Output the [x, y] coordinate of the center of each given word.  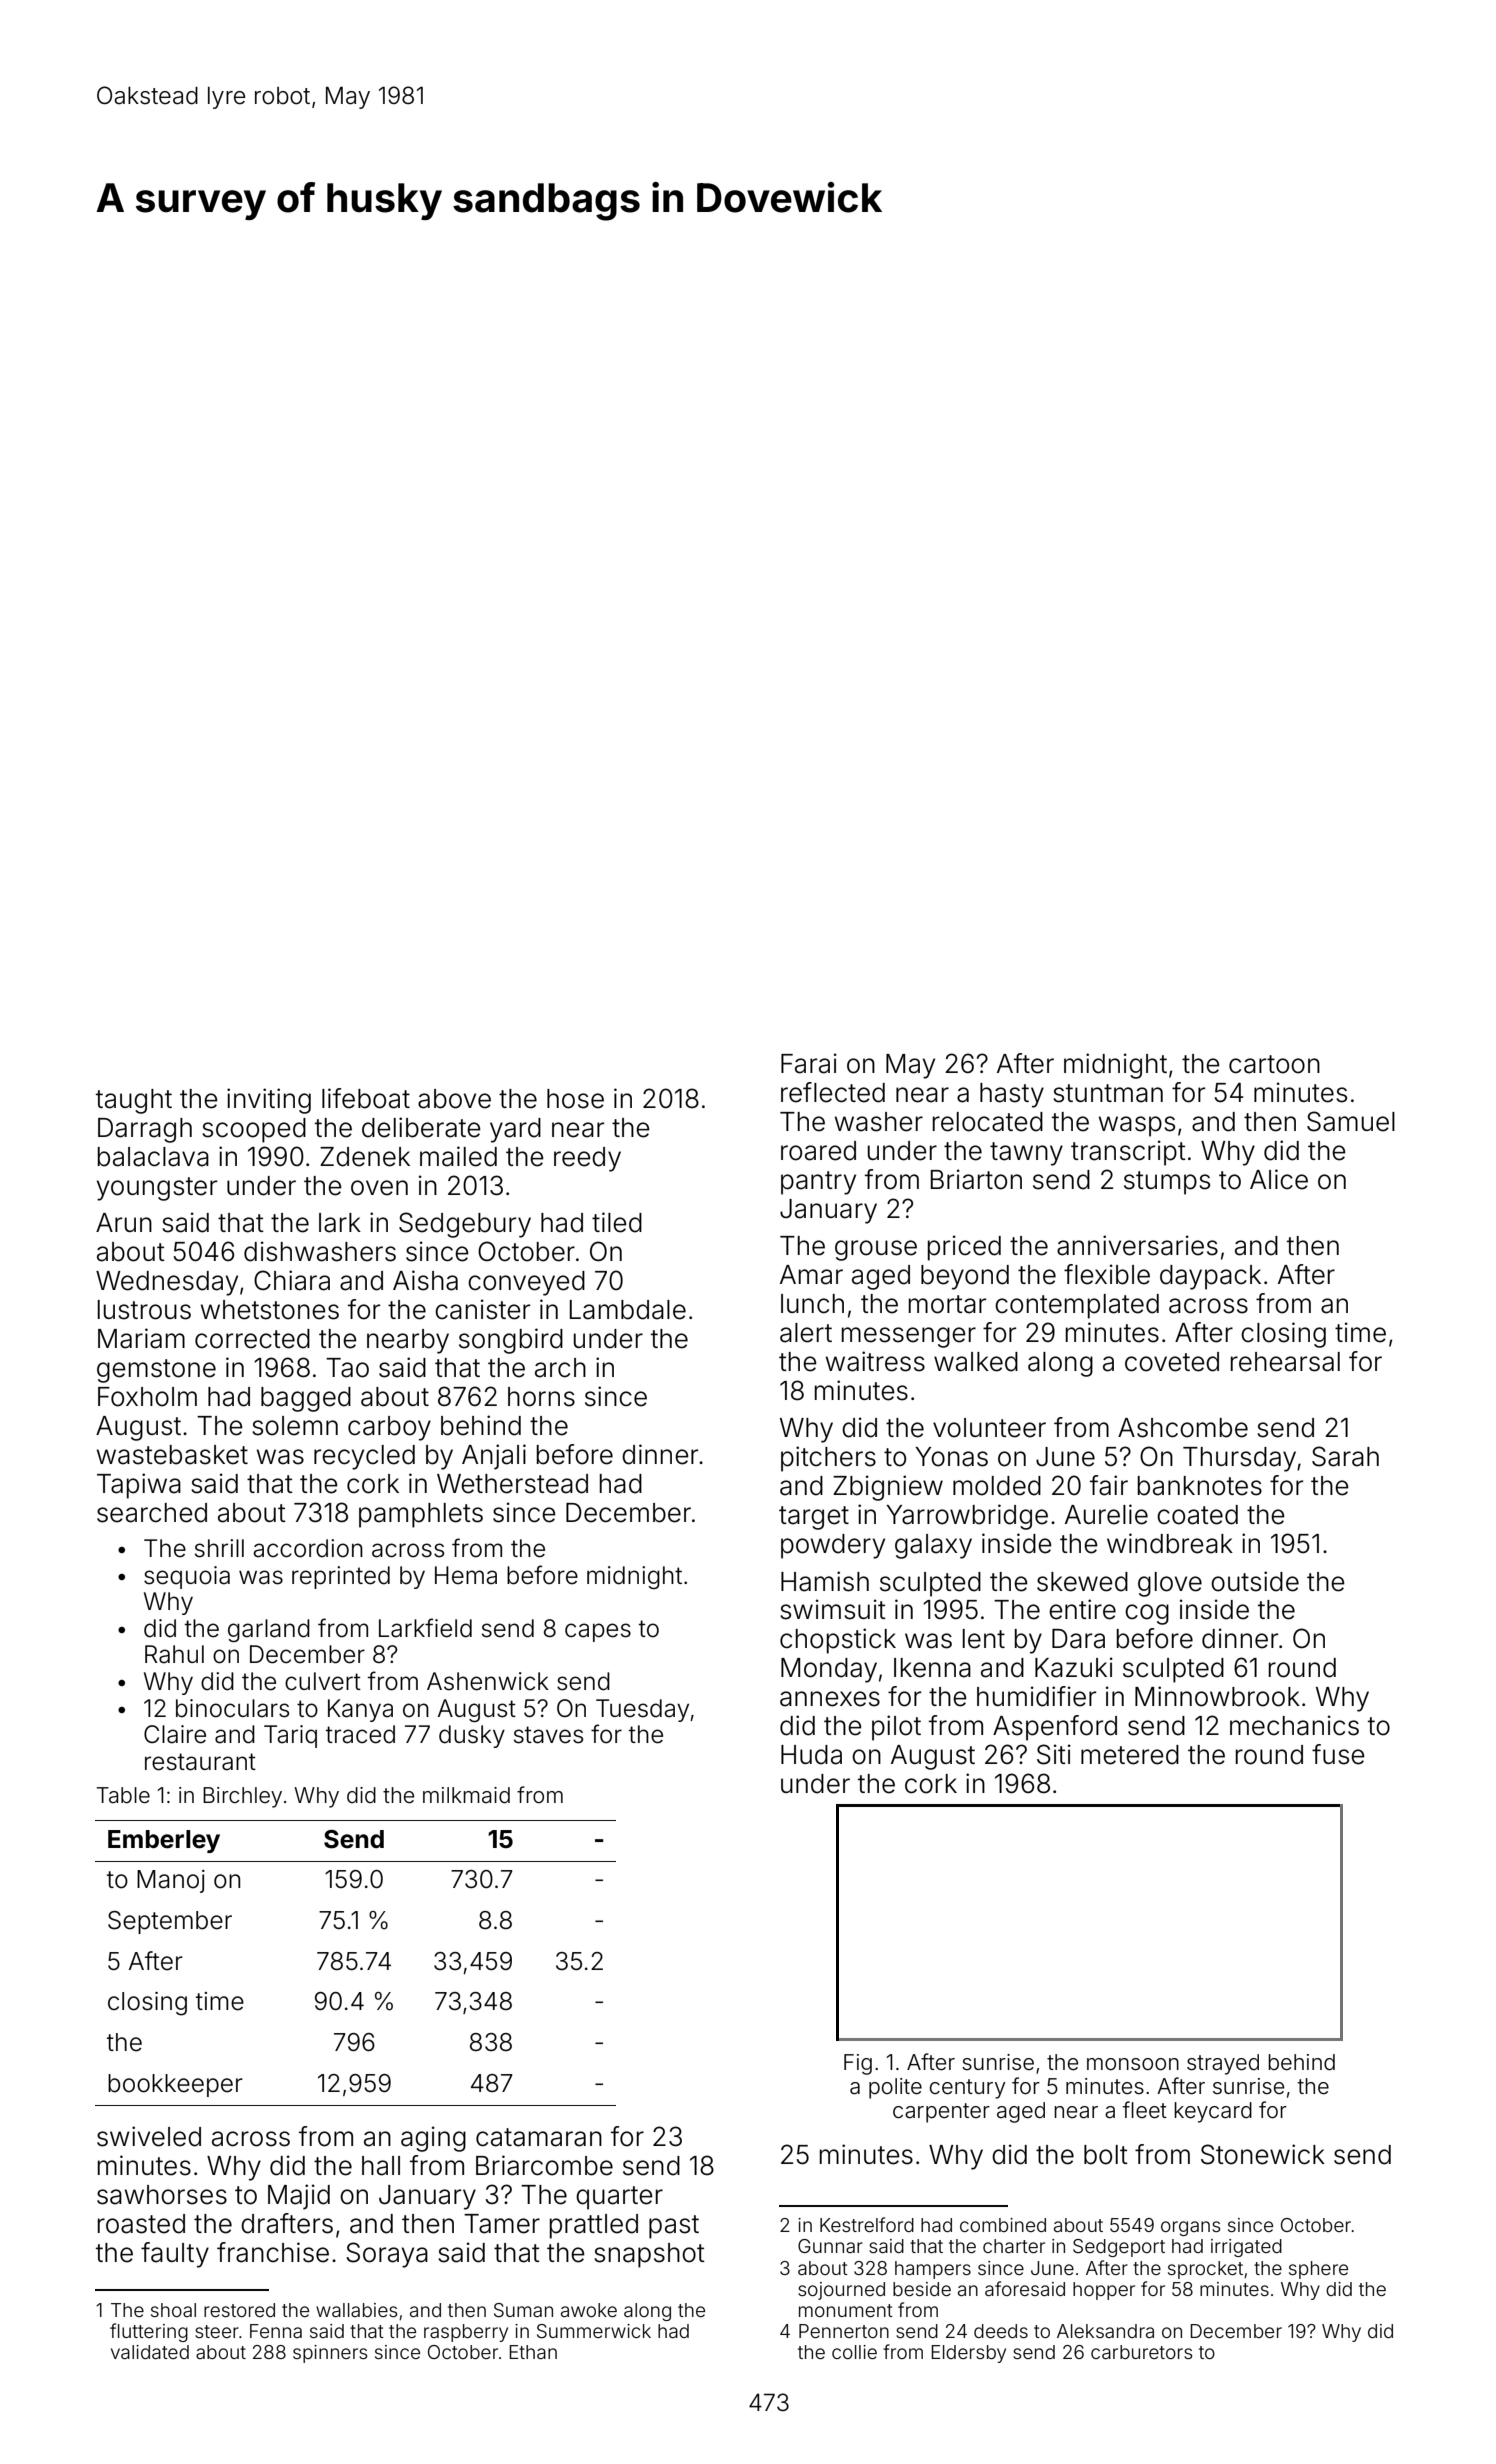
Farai [809, 1063]
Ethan [533, 2352]
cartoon [1274, 1064]
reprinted [341, 1577]
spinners [330, 2354]
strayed [1223, 2064]
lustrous [144, 1310]
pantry [818, 1183]
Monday [829, 1670]
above [454, 1099]
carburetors [1142, 2352]
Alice [1279, 1179]
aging [433, 2139]
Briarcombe [544, 2165]
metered [1130, 1755]
